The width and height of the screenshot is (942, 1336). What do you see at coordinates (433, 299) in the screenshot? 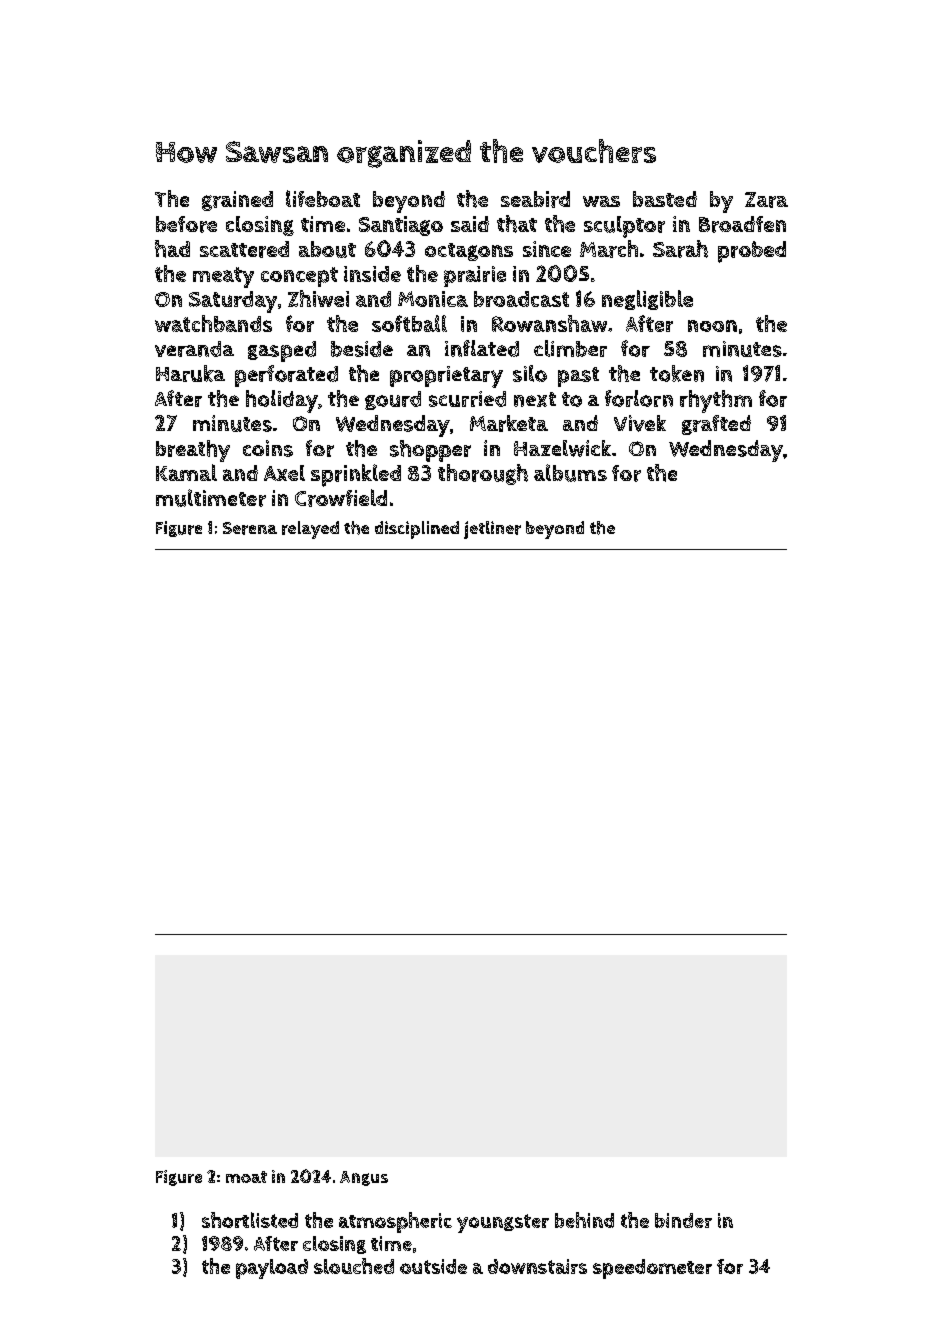
I see `Monica` at bounding box center [433, 299].
